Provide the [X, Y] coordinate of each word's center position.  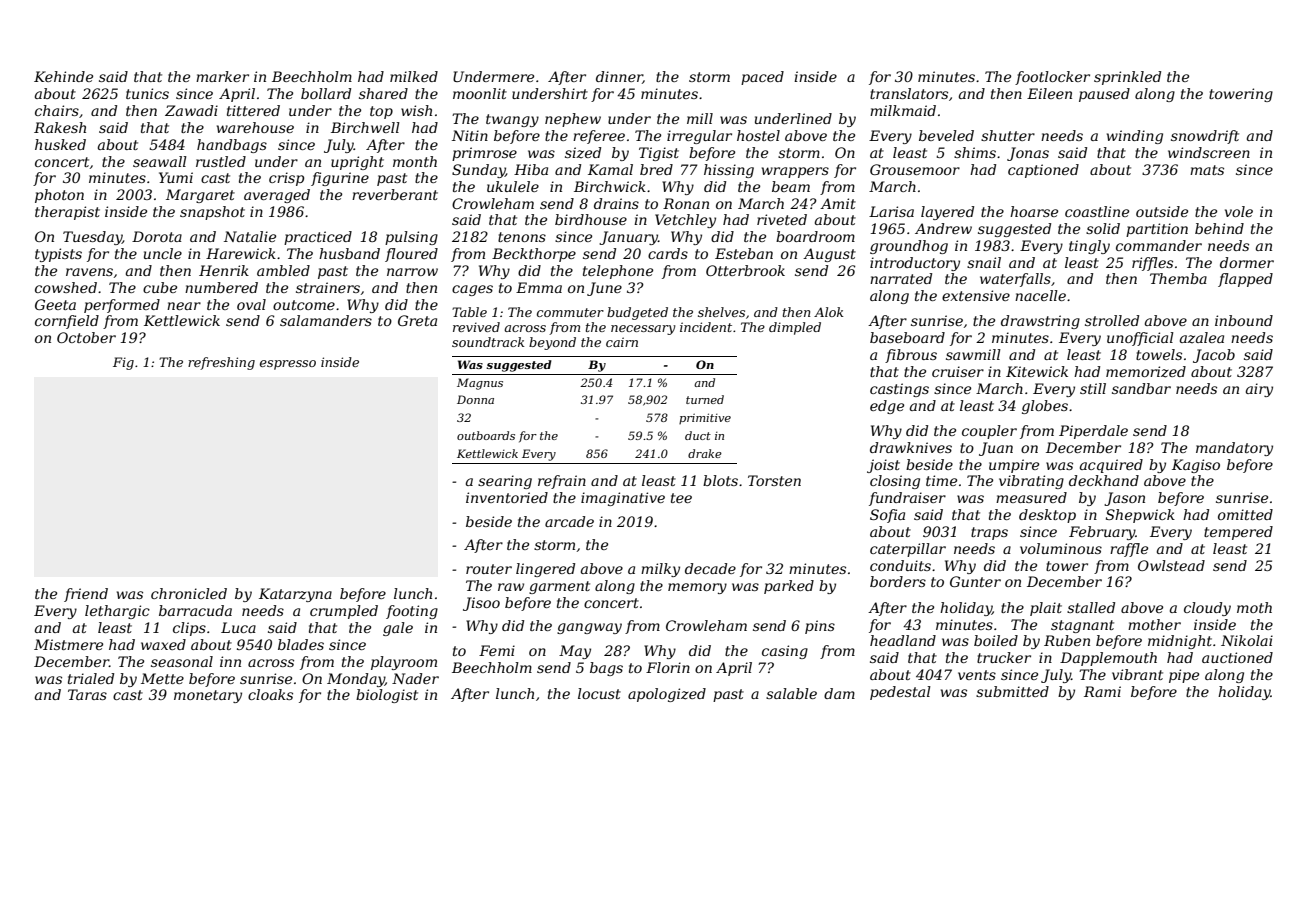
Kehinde [63, 76]
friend [86, 595]
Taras [87, 694]
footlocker [1052, 78]
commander [1159, 245]
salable [791, 693]
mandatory [1234, 449]
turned [705, 399]
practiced [318, 238]
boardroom [815, 236]
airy [1259, 390]
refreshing [221, 363]
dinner [619, 77]
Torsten [774, 480]
